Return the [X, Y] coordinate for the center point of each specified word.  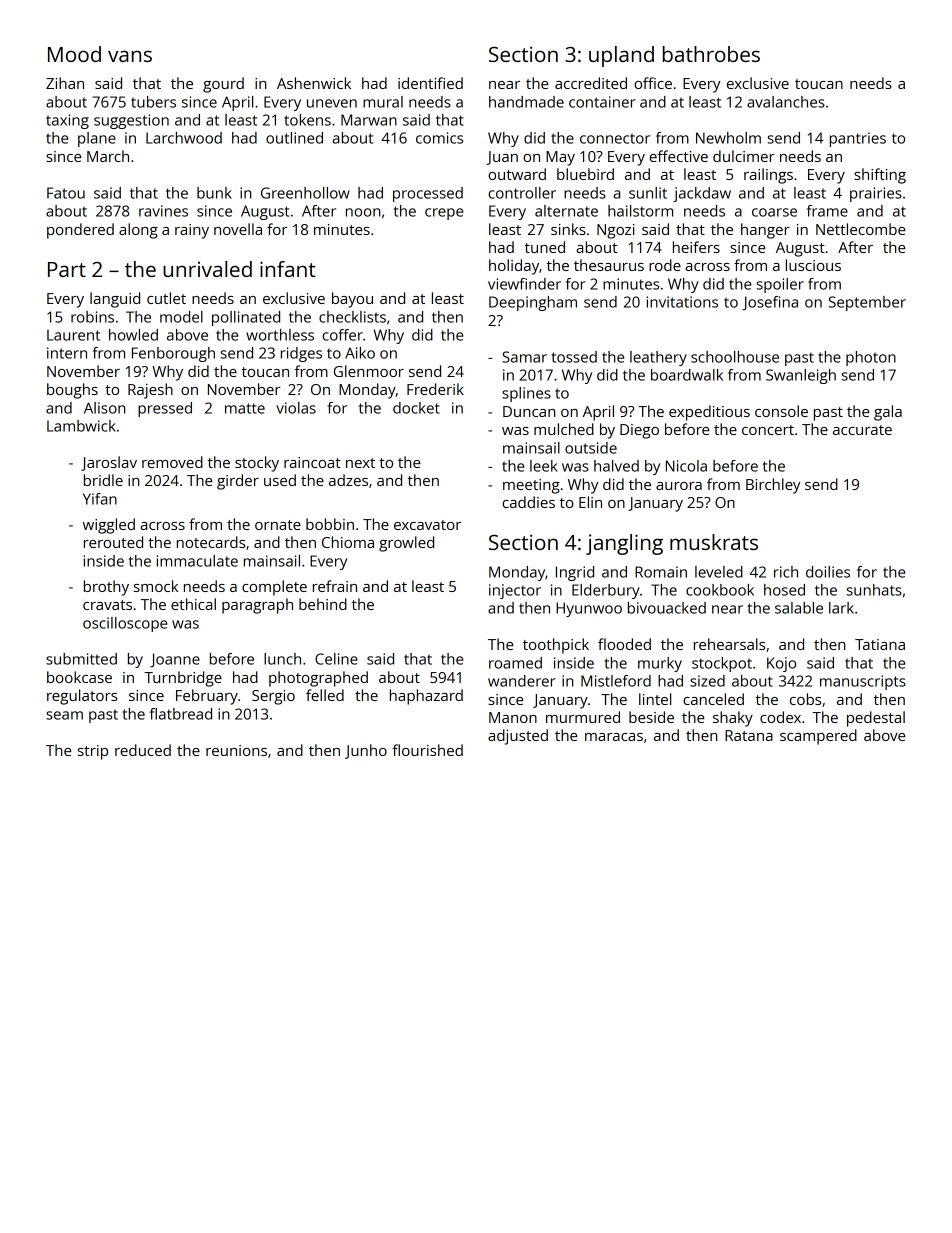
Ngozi [616, 231]
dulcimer [744, 156]
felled [325, 695]
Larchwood [184, 138]
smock [156, 586]
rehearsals [729, 644]
